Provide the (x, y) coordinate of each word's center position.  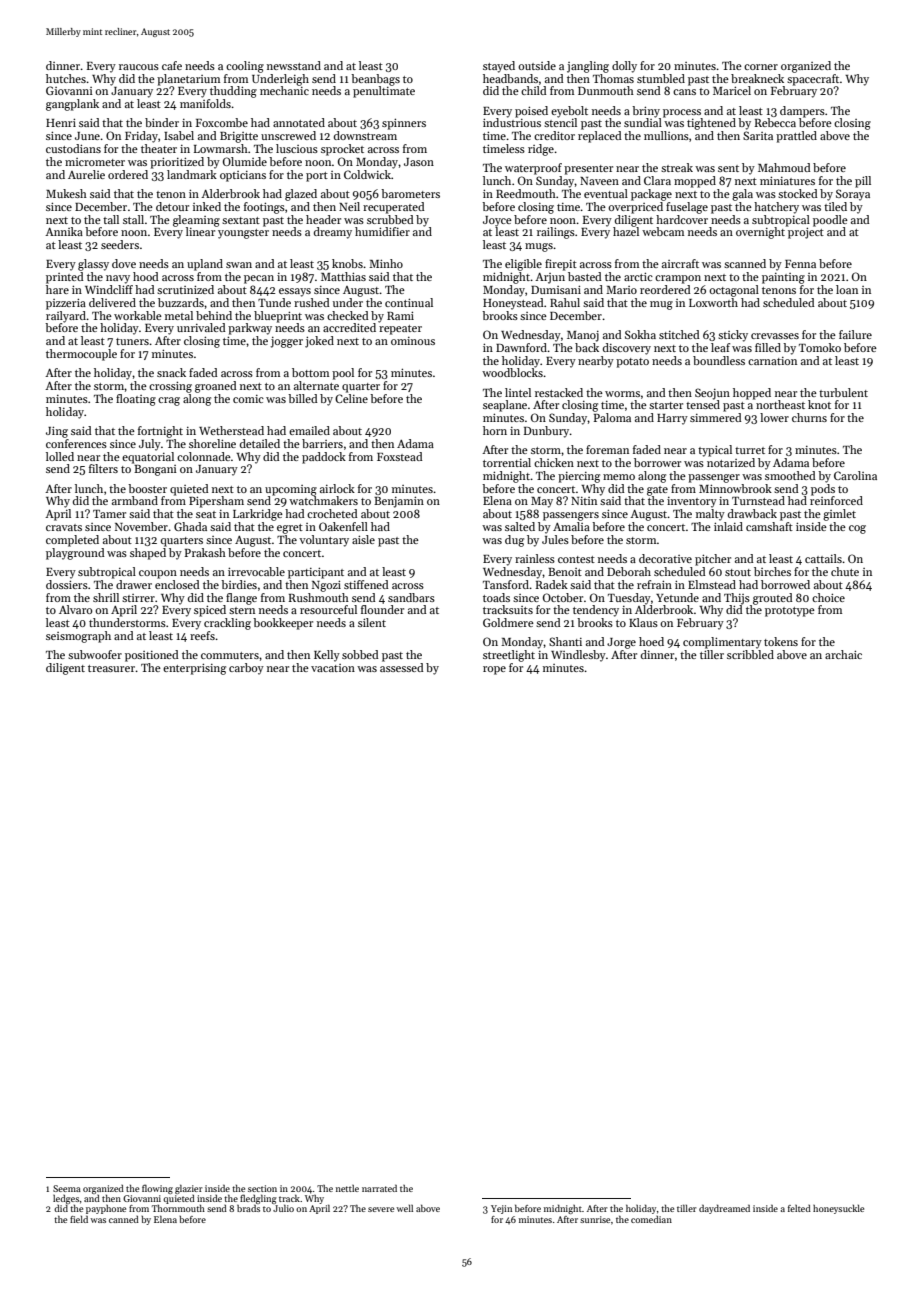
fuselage (687, 208)
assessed (402, 667)
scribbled (750, 654)
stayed (499, 67)
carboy (246, 669)
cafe (172, 65)
